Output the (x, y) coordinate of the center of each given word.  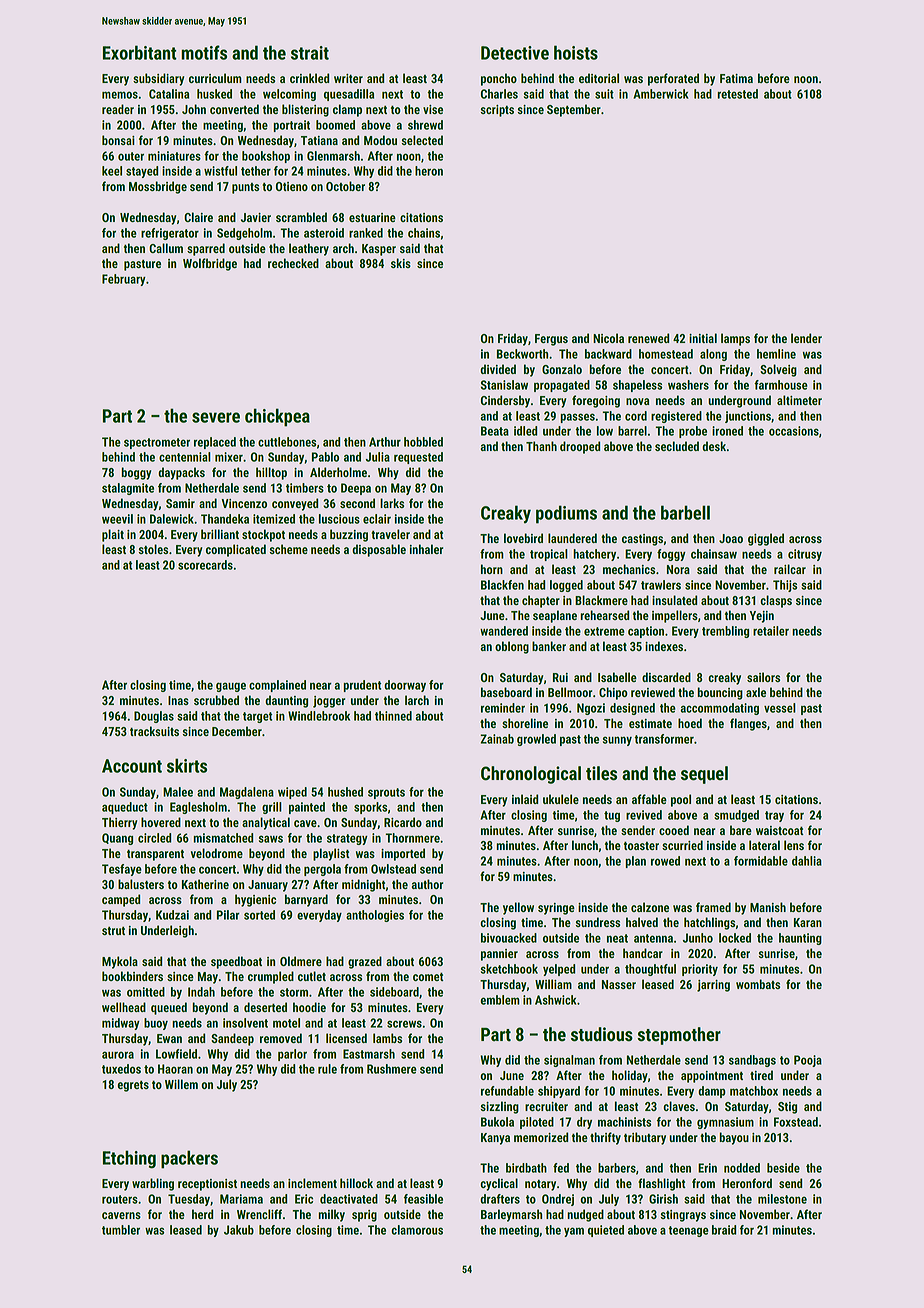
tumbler (121, 1230)
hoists (576, 52)
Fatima (736, 78)
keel (112, 171)
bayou (734, 1138)
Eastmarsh (369, 1054)
